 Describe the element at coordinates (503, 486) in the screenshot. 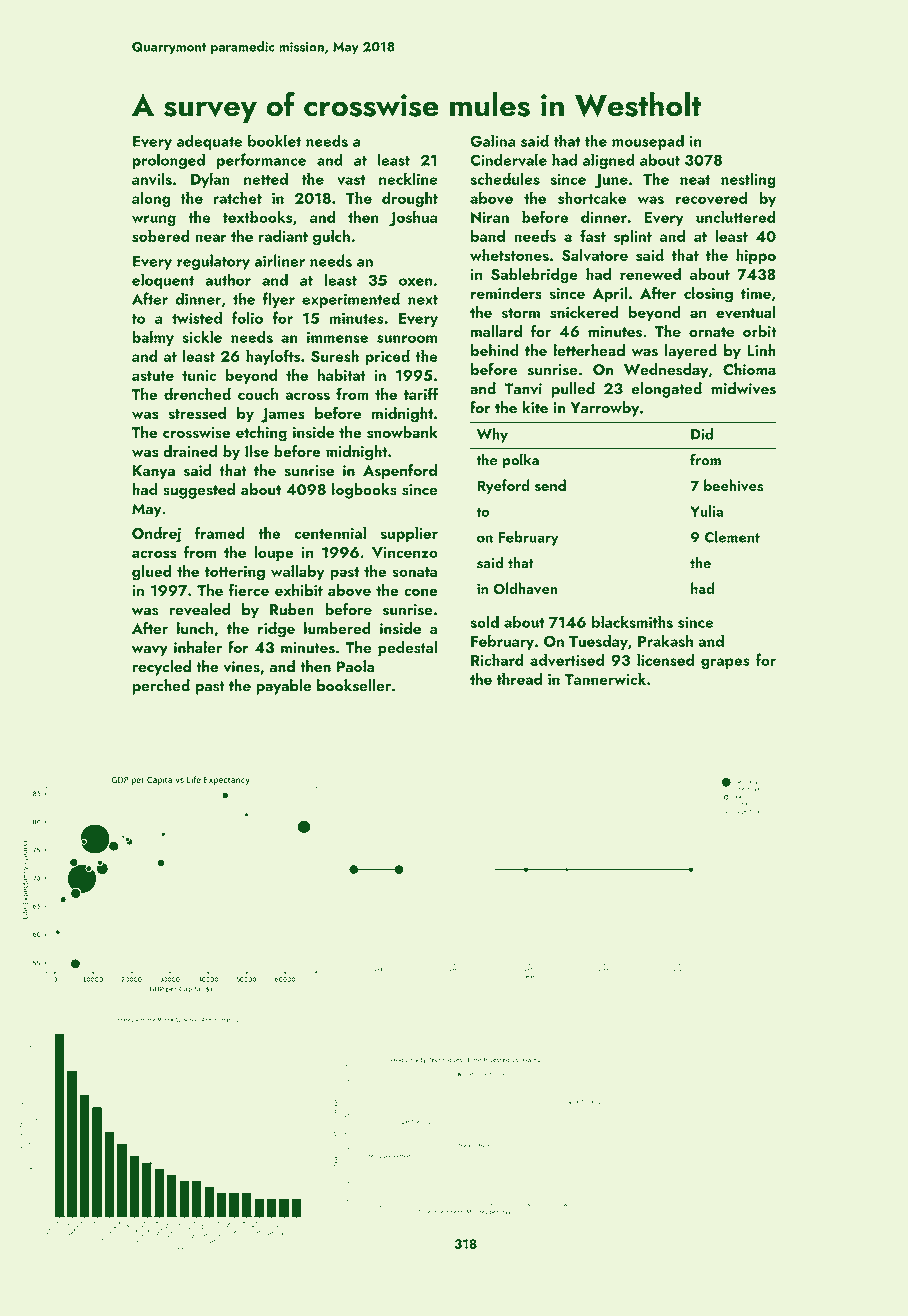

I see `Ryeford` at that location.
